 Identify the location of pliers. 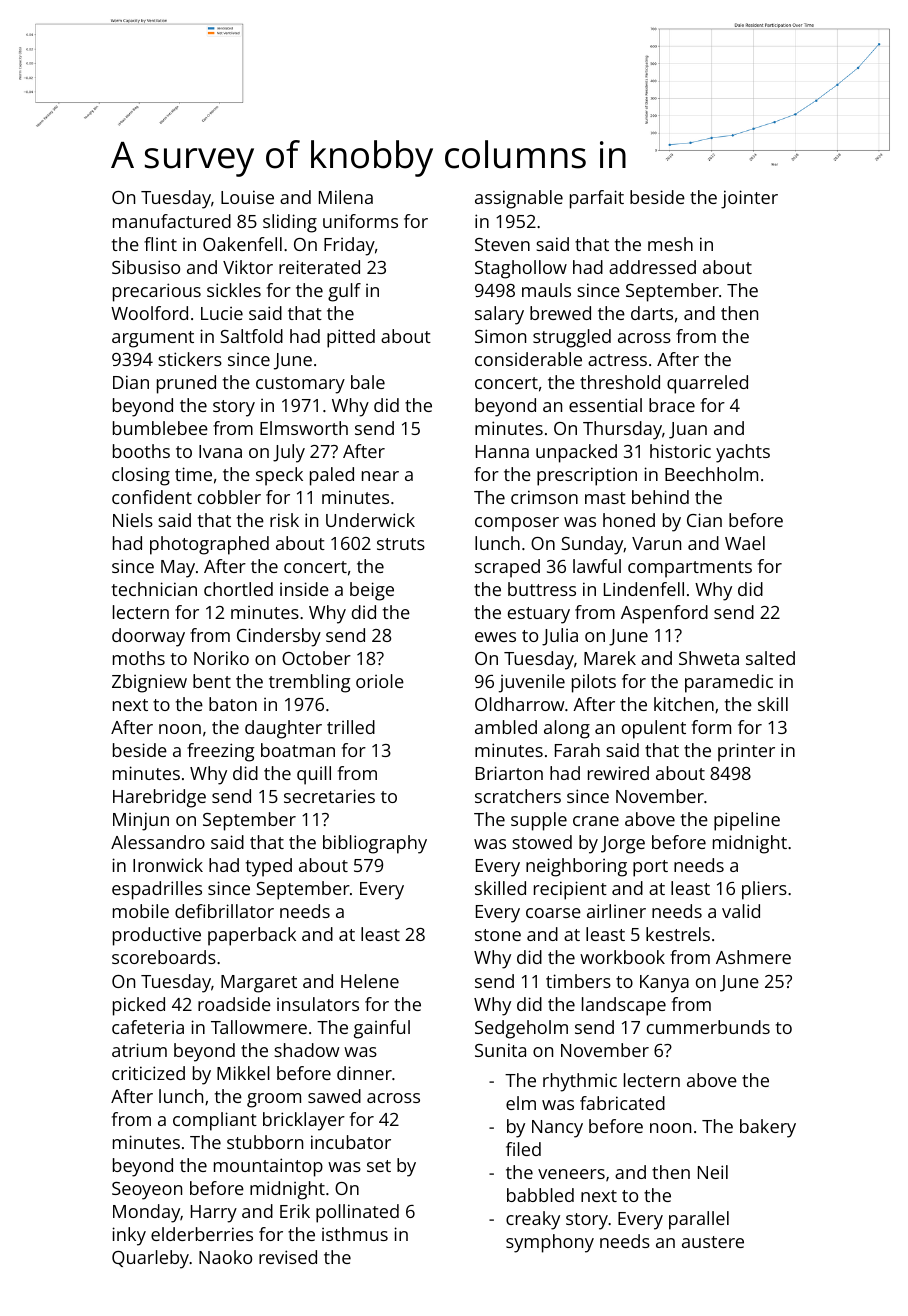
(764, 890).
